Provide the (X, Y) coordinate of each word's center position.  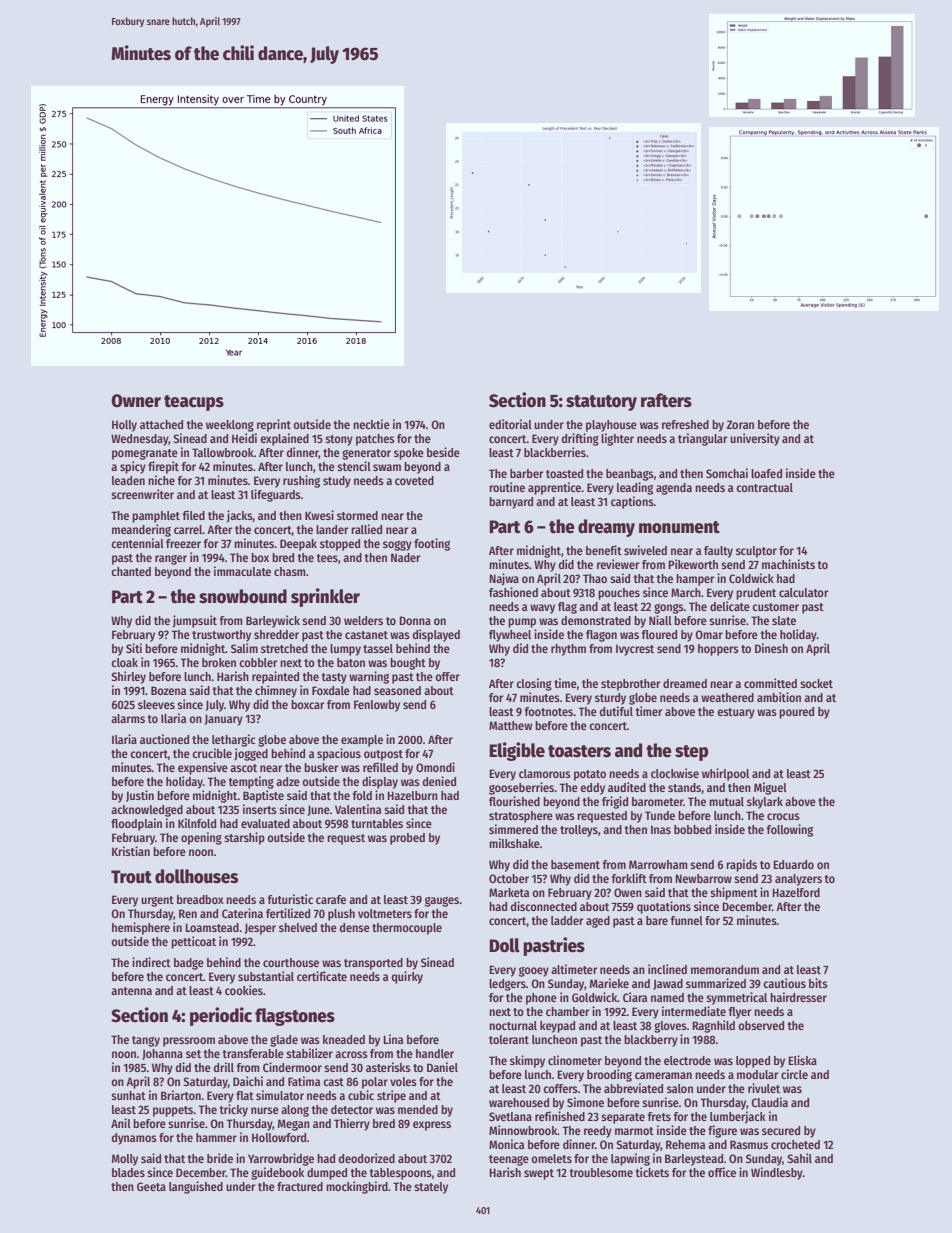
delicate (730, 606)
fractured (300, 1186)
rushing (301, 481)
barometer (658, 801)
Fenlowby (377, 706)
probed (407, 839)
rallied (366, 529)
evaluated (265, 823)
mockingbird (357, 1187)
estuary (736, 713)
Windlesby (777, 1173)
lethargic (234, 740)
